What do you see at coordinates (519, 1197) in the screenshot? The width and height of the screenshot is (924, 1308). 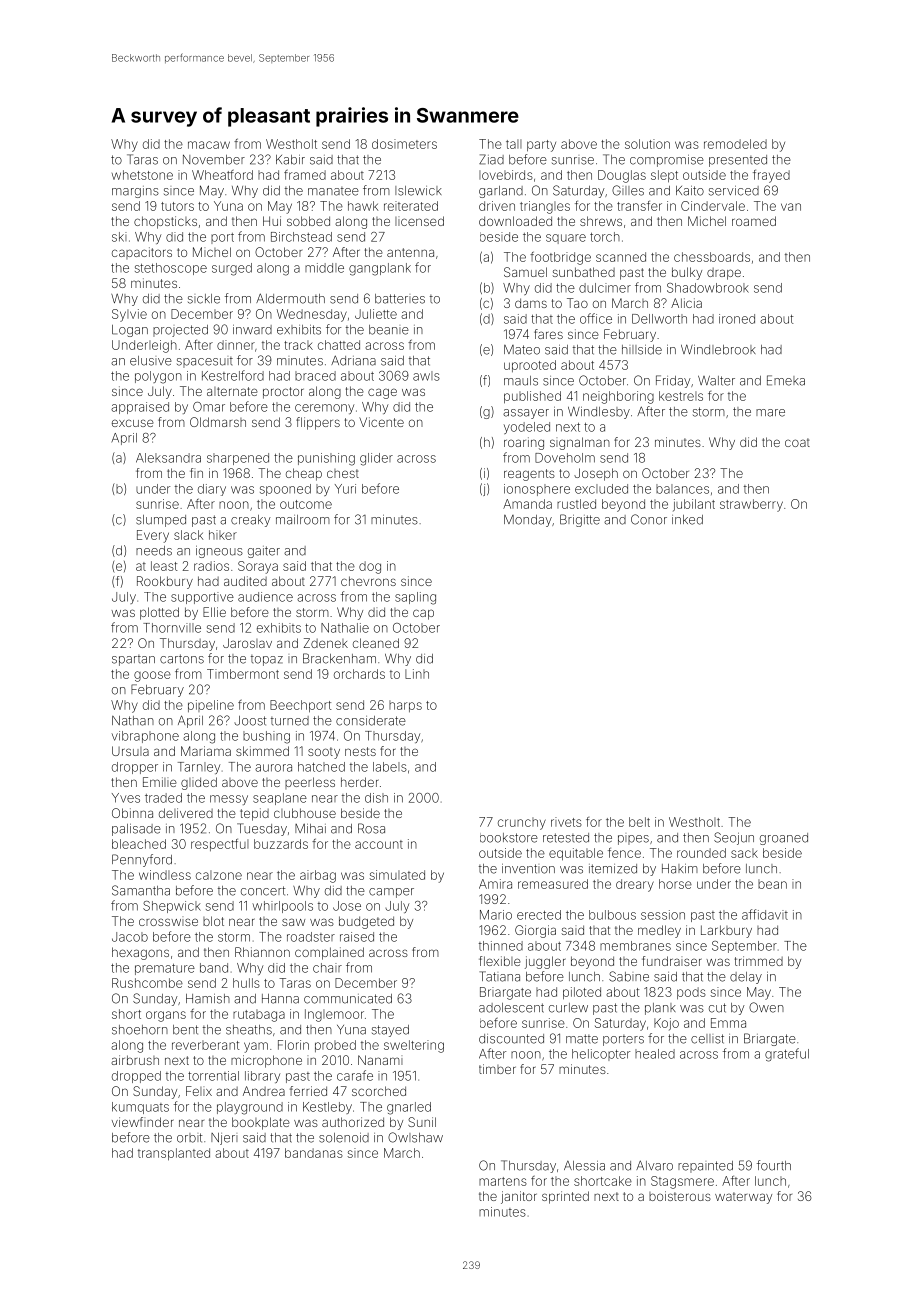 I see `janitor` at bounding box center [519, 1197].
